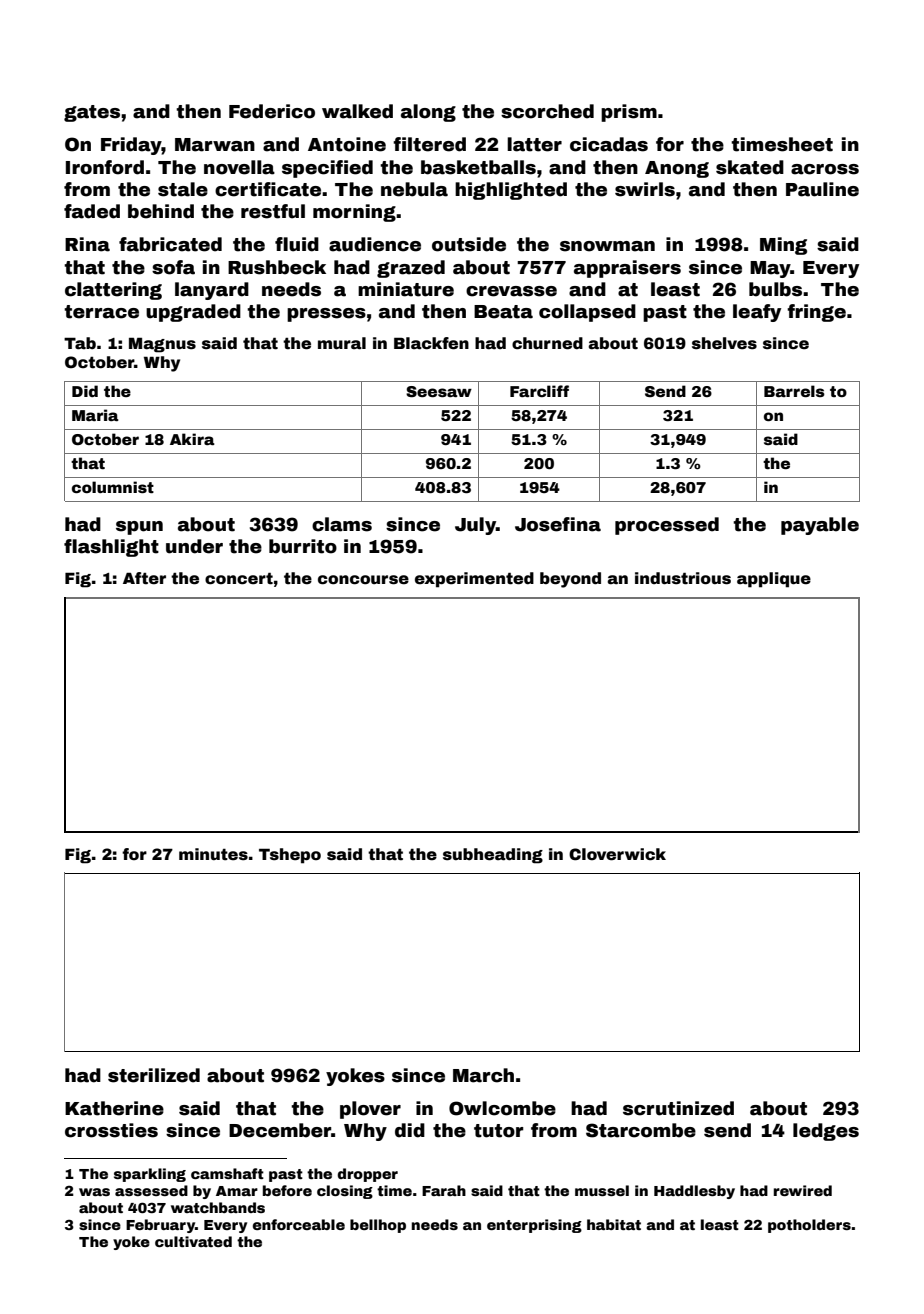  What do you see at coordinates (183, 189) in the page?
I see `stale` at bounding box center [183, 189].
